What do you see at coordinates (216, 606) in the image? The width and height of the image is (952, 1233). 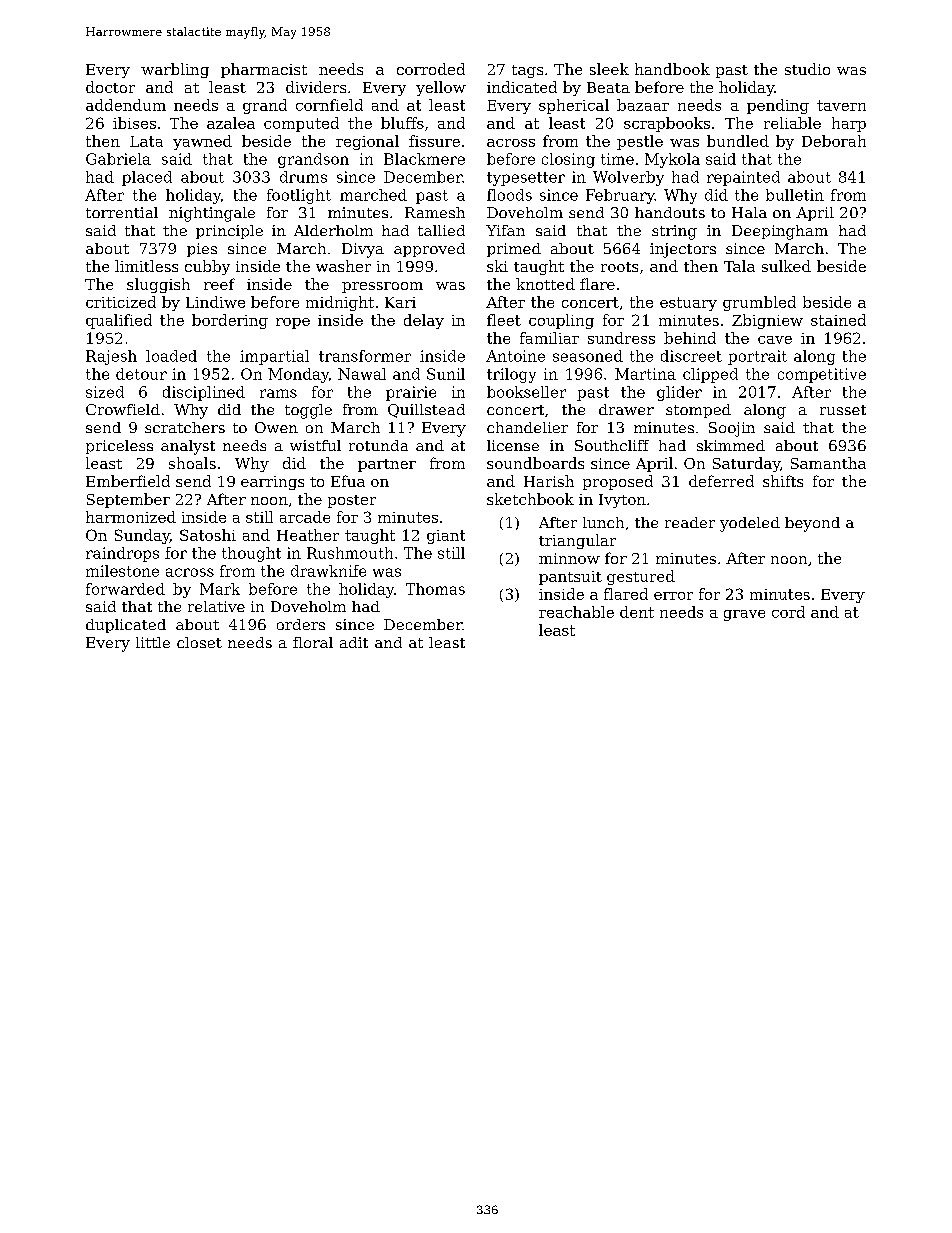 I see `relative` at bounding box center [216, 606].
